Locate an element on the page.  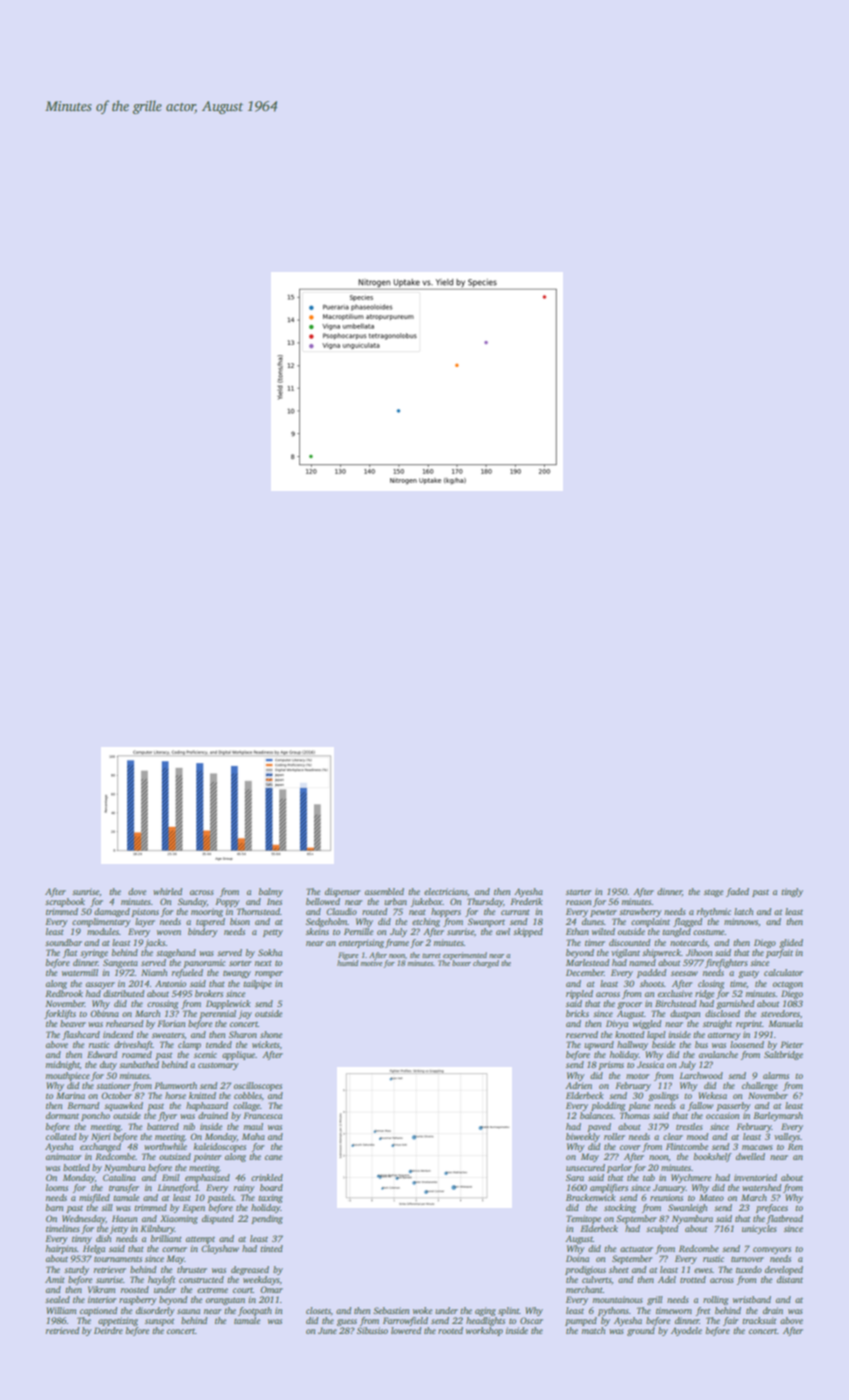
occasion is located at coordinates (722, 1115).
